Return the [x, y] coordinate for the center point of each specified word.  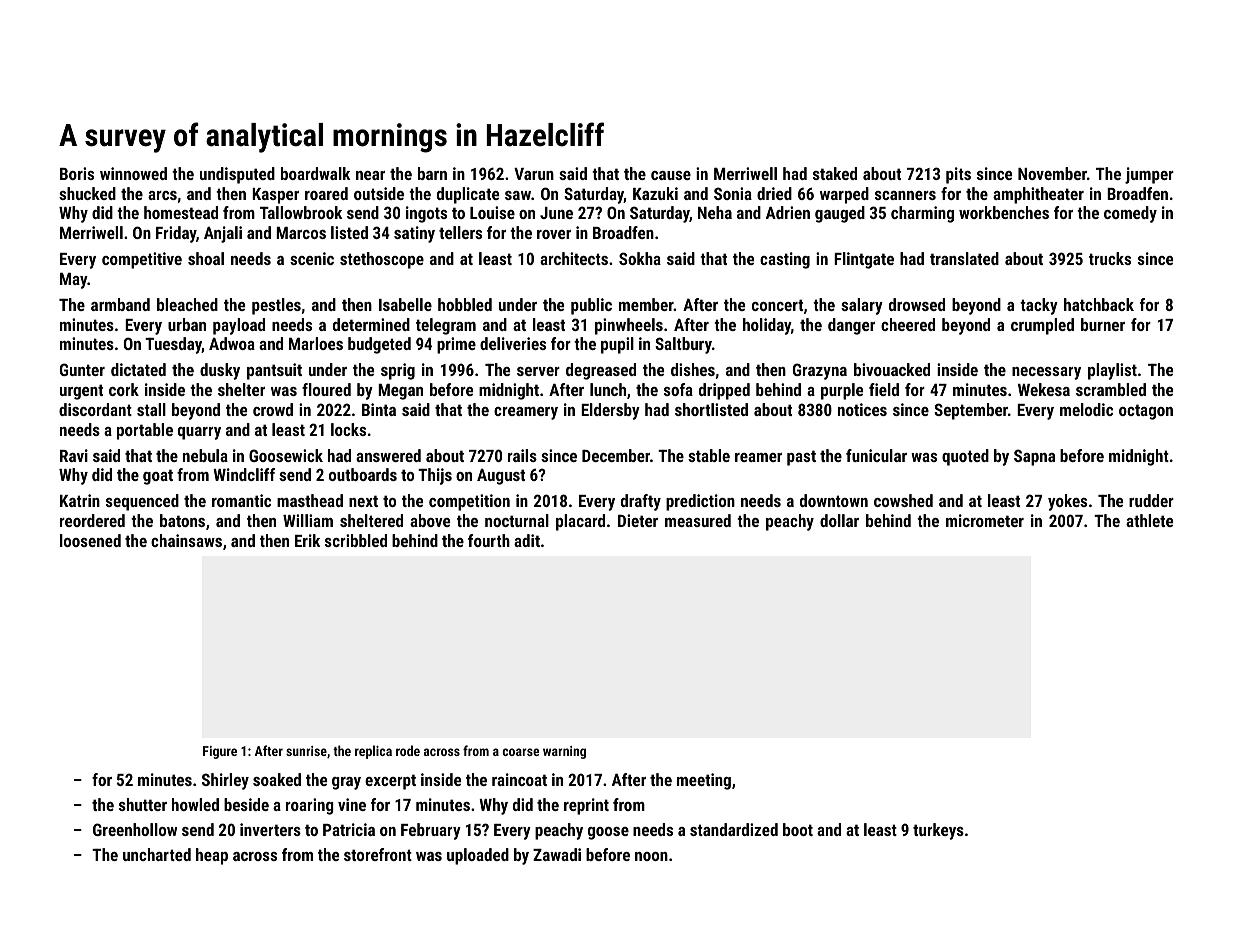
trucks [1110, 258]
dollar [839, 520]
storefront [378, 854]
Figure [220, 752]
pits [958, 175]
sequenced [142, 502]
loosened [90, 540]
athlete [1149, 520]
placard [580, 522]
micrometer [985, 520]
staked [835, 173]
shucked [87, 193]
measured [698, 520]
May [73, 280]
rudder [1151, 500]
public [591, 306]
